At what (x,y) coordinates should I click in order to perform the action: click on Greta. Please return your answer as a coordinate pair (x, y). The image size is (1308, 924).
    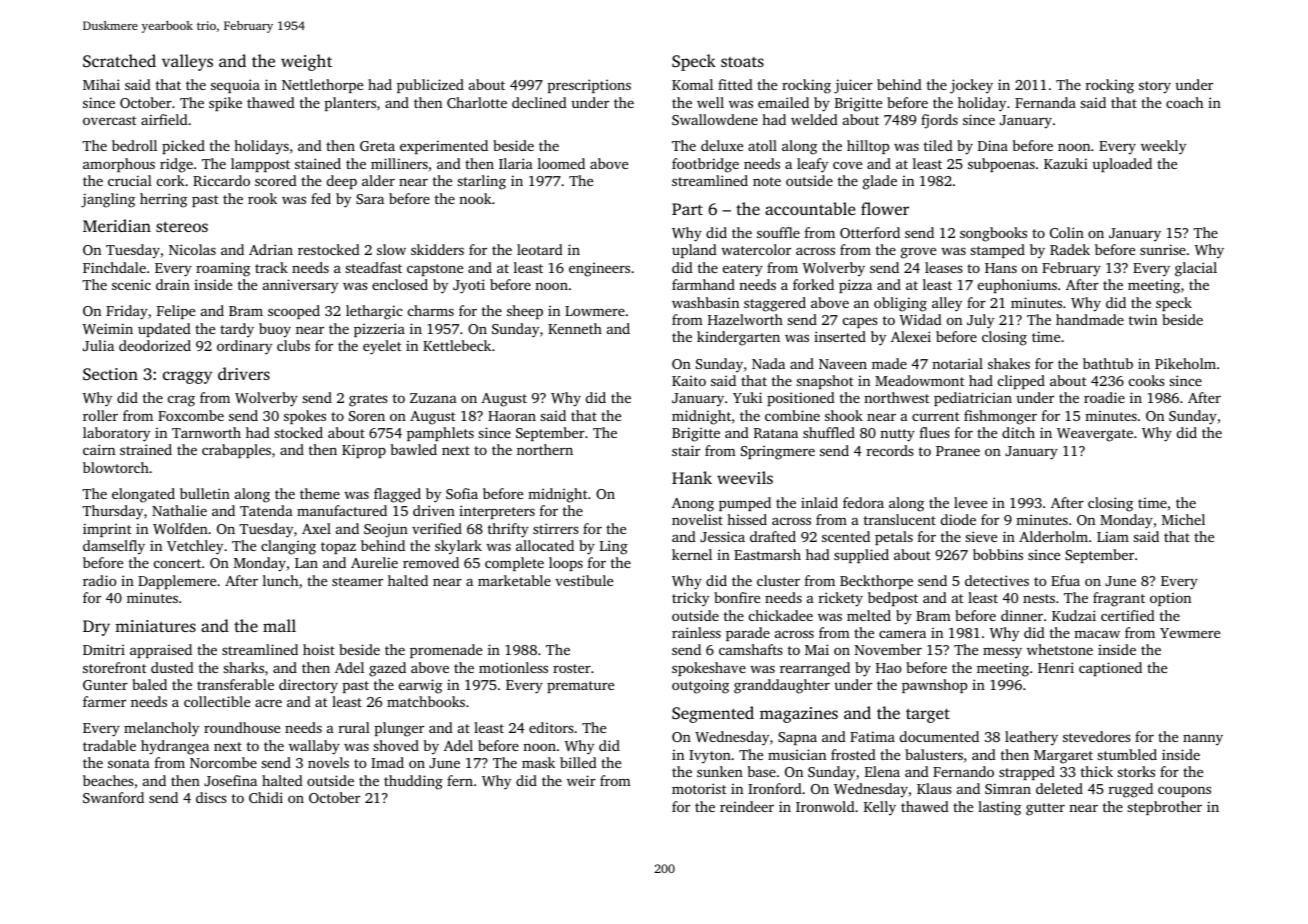
    Looking at the image, I should click on (377, 146).
